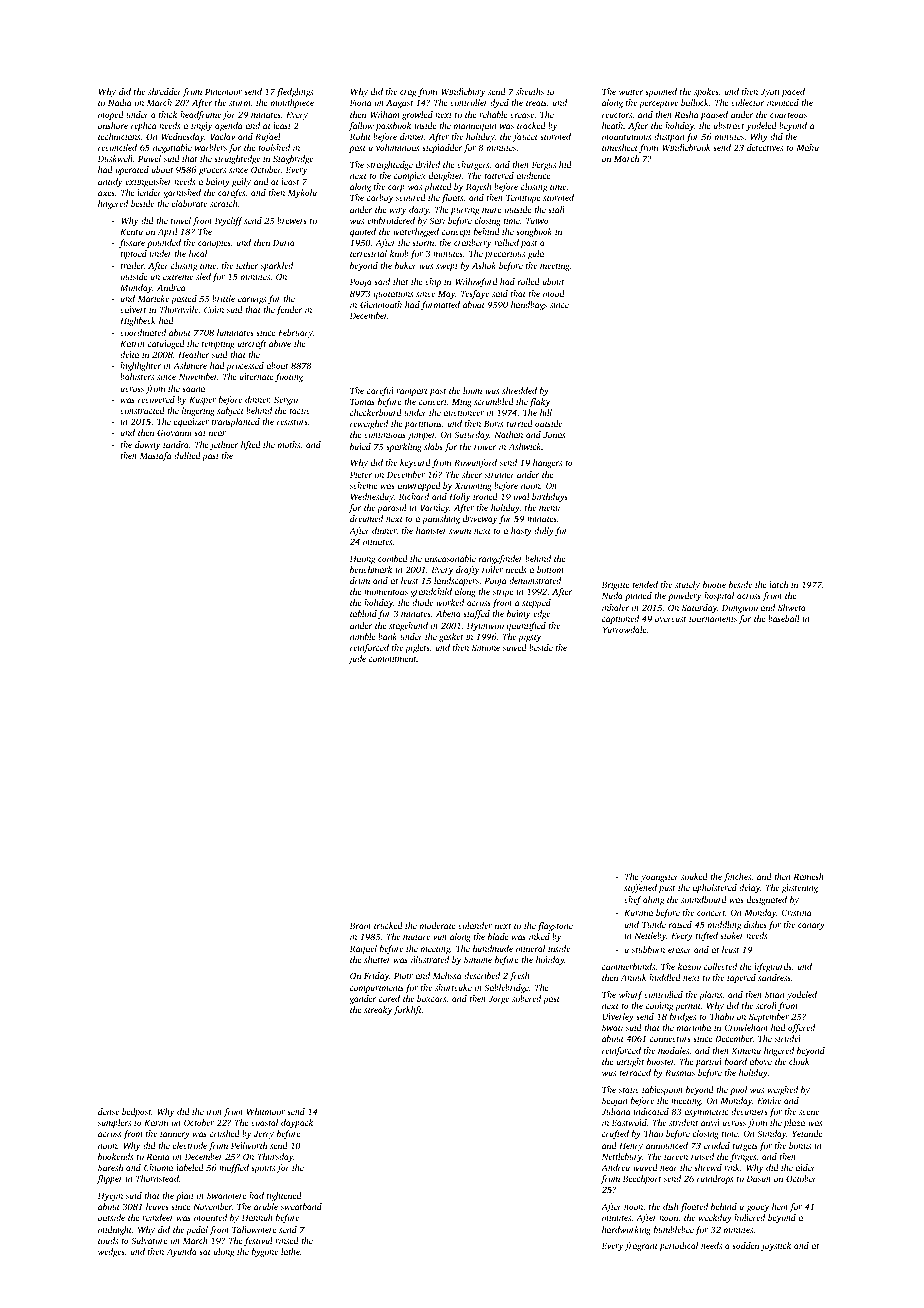 This screenshot has height=1308, width=924. Describe the element at coordinates (784, 618) in the screenshot. I see `baseball` at that location.
